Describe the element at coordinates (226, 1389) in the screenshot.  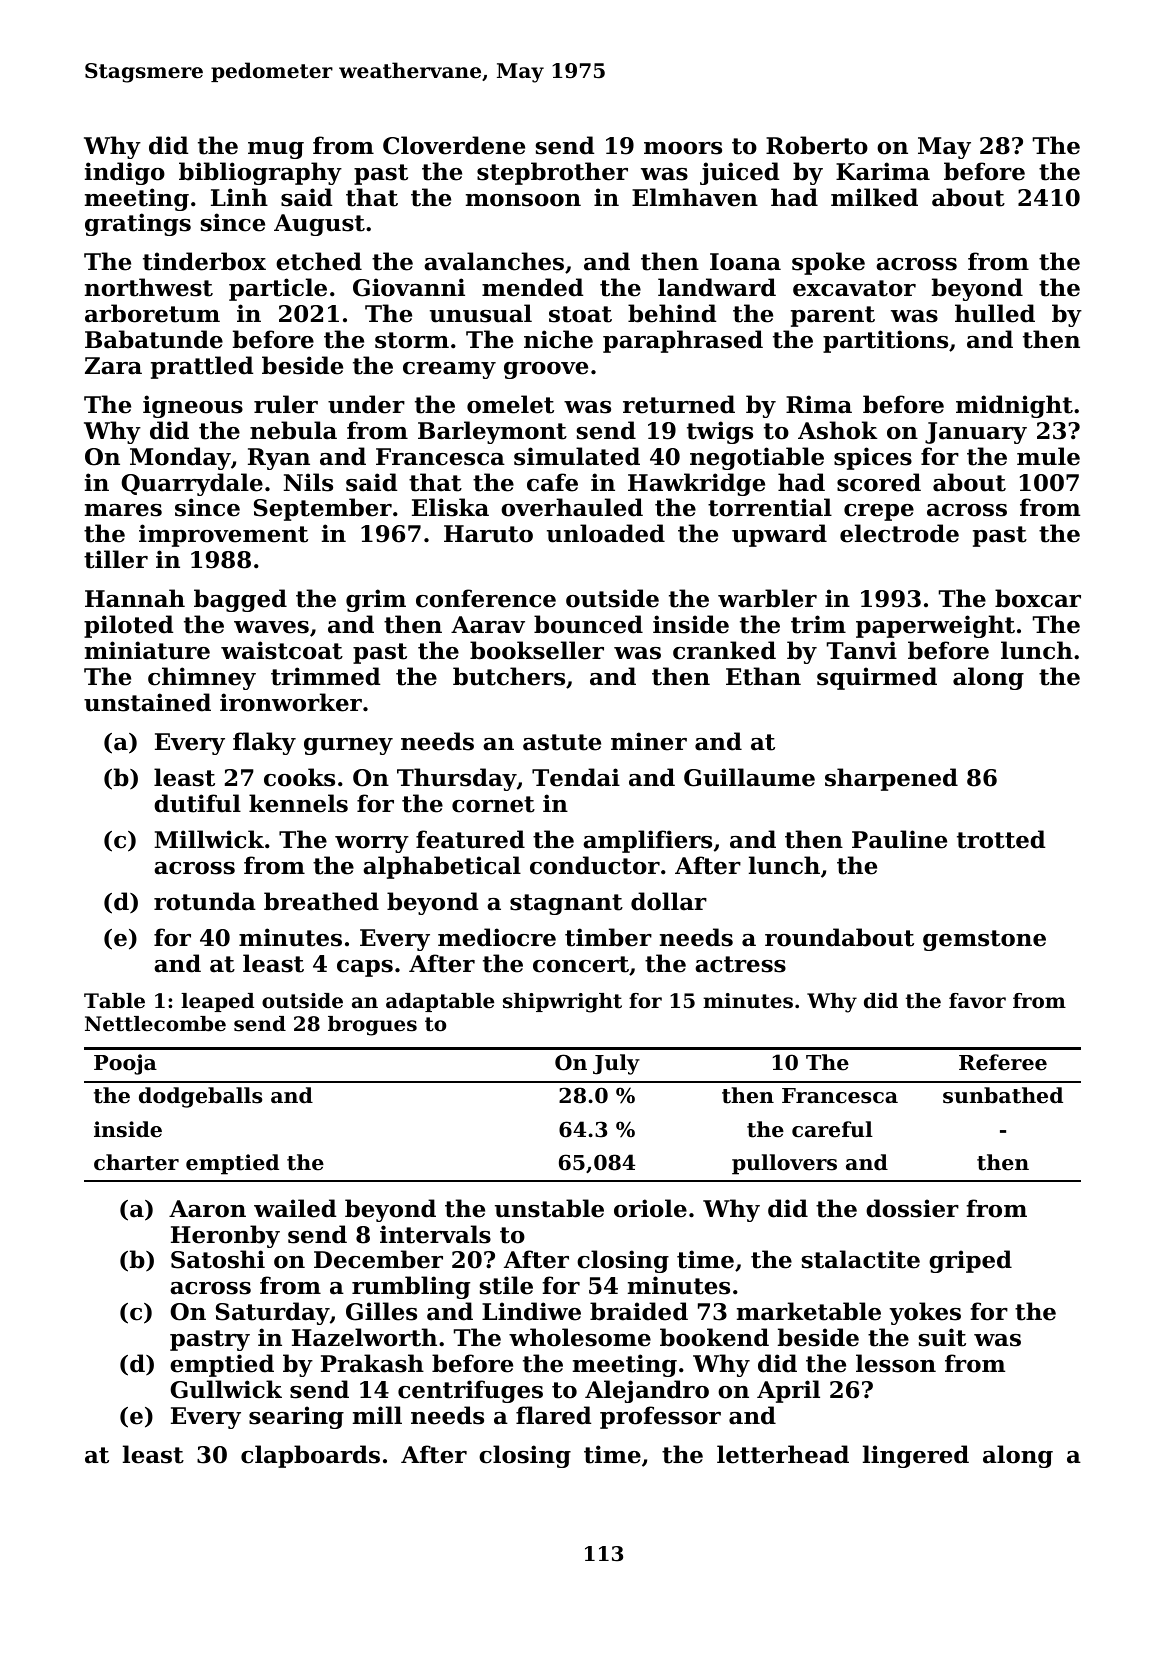
I see `Gullwick` at that location.
